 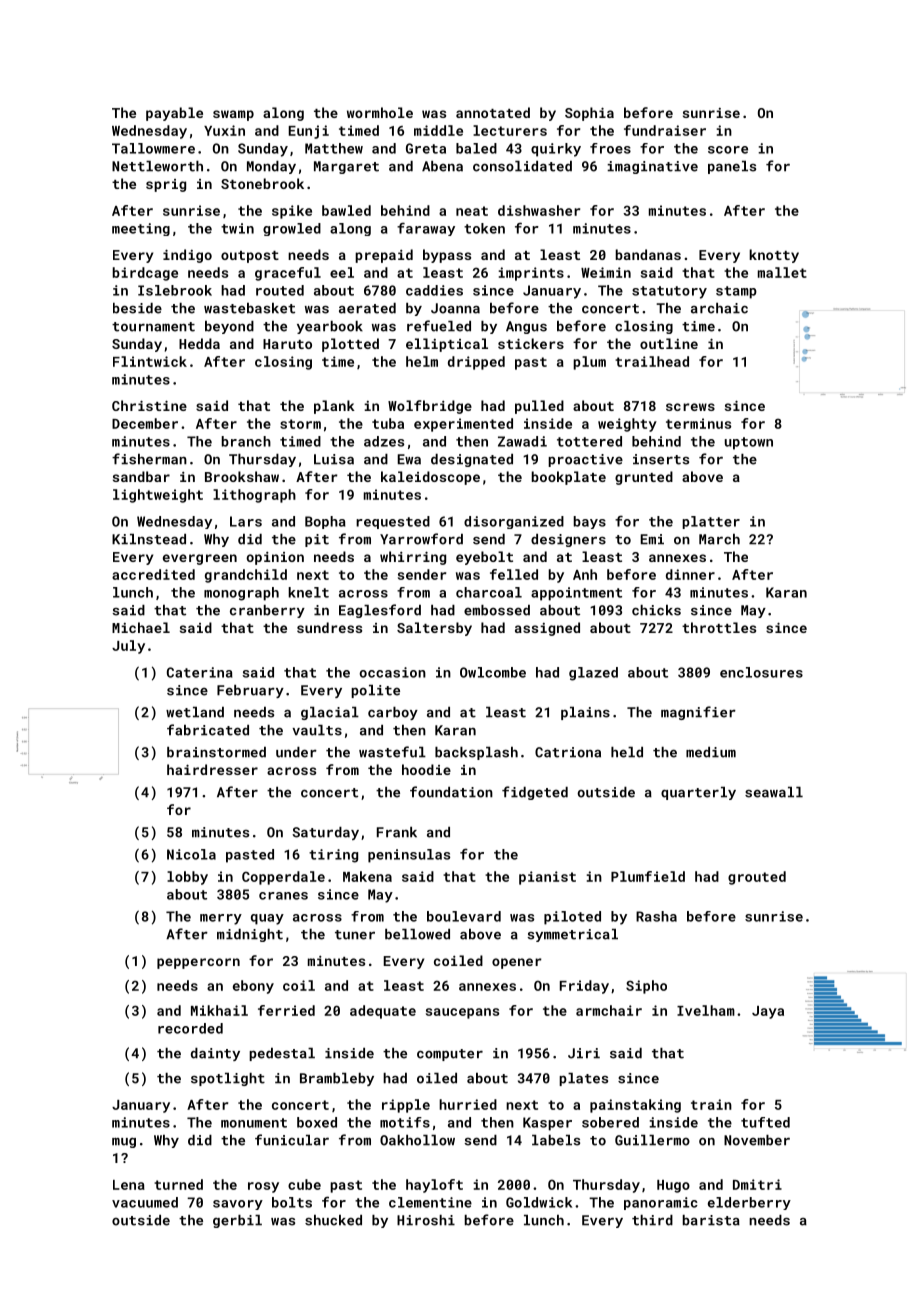 What do you see at coordinates (141, 476) in the screenshot?
I see `sandbar` at bounding box center [141, 476].
